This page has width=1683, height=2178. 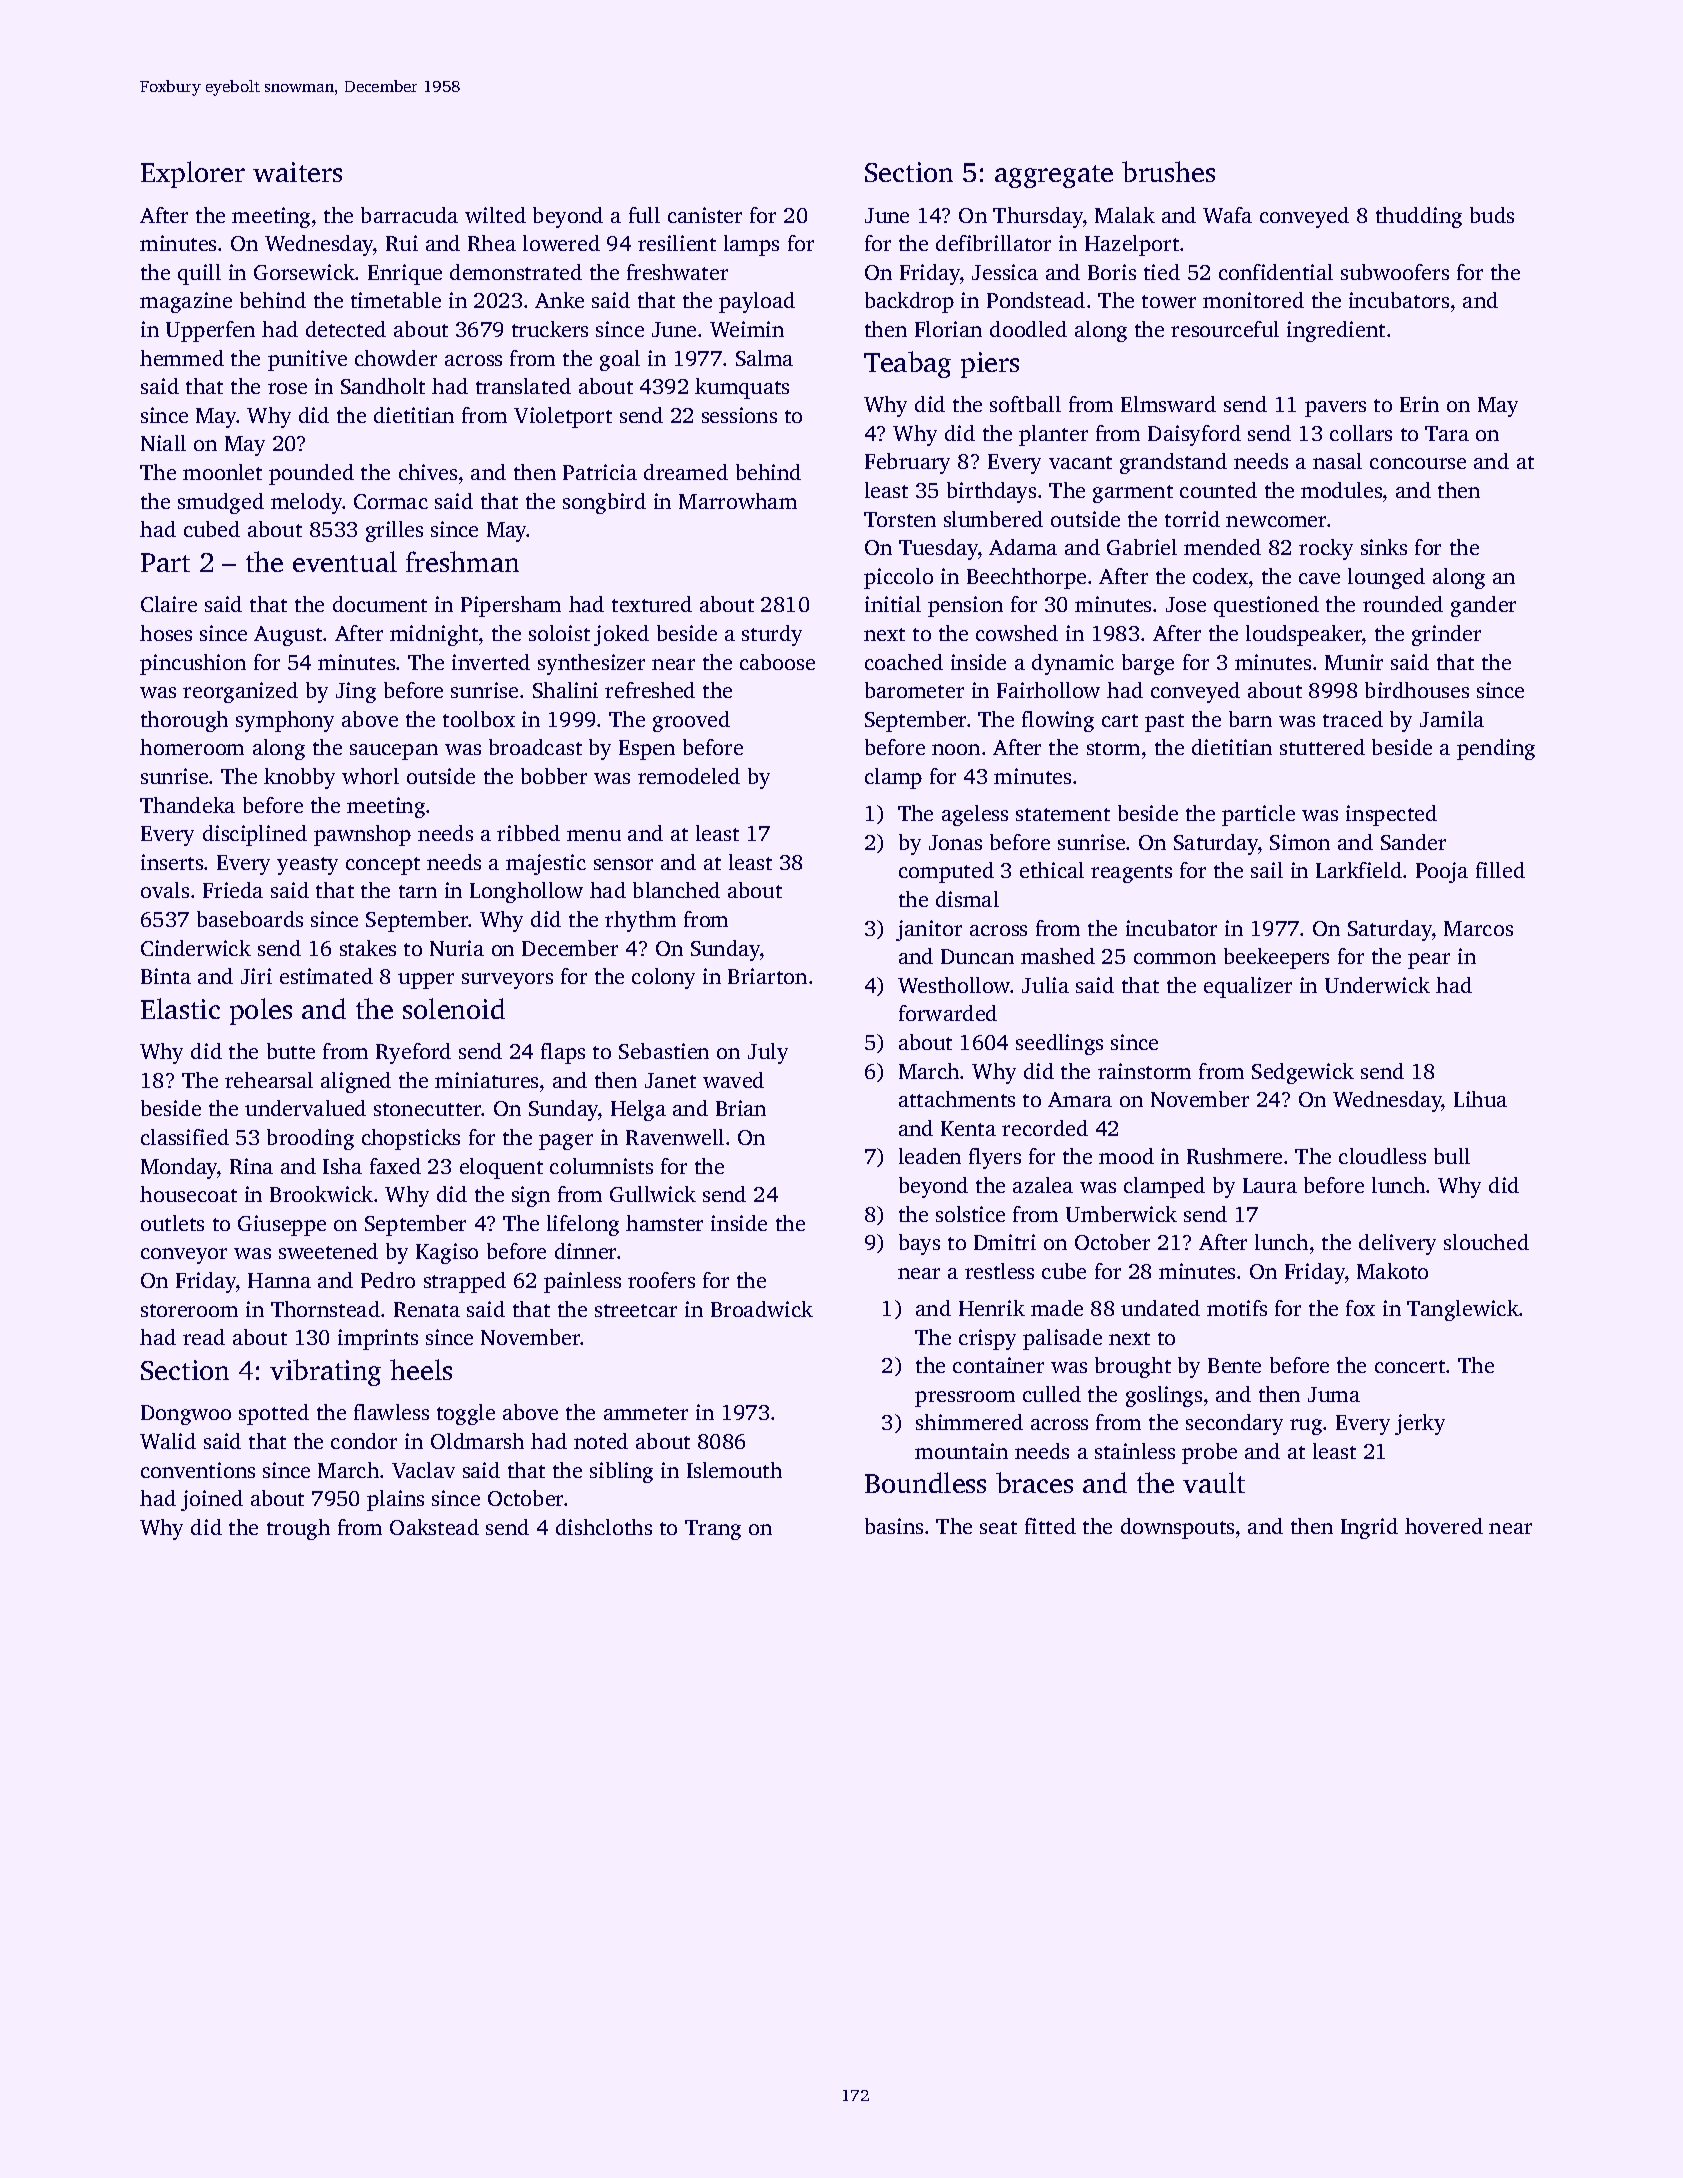 I want to click on seat, so click(x=998, y=1527).
